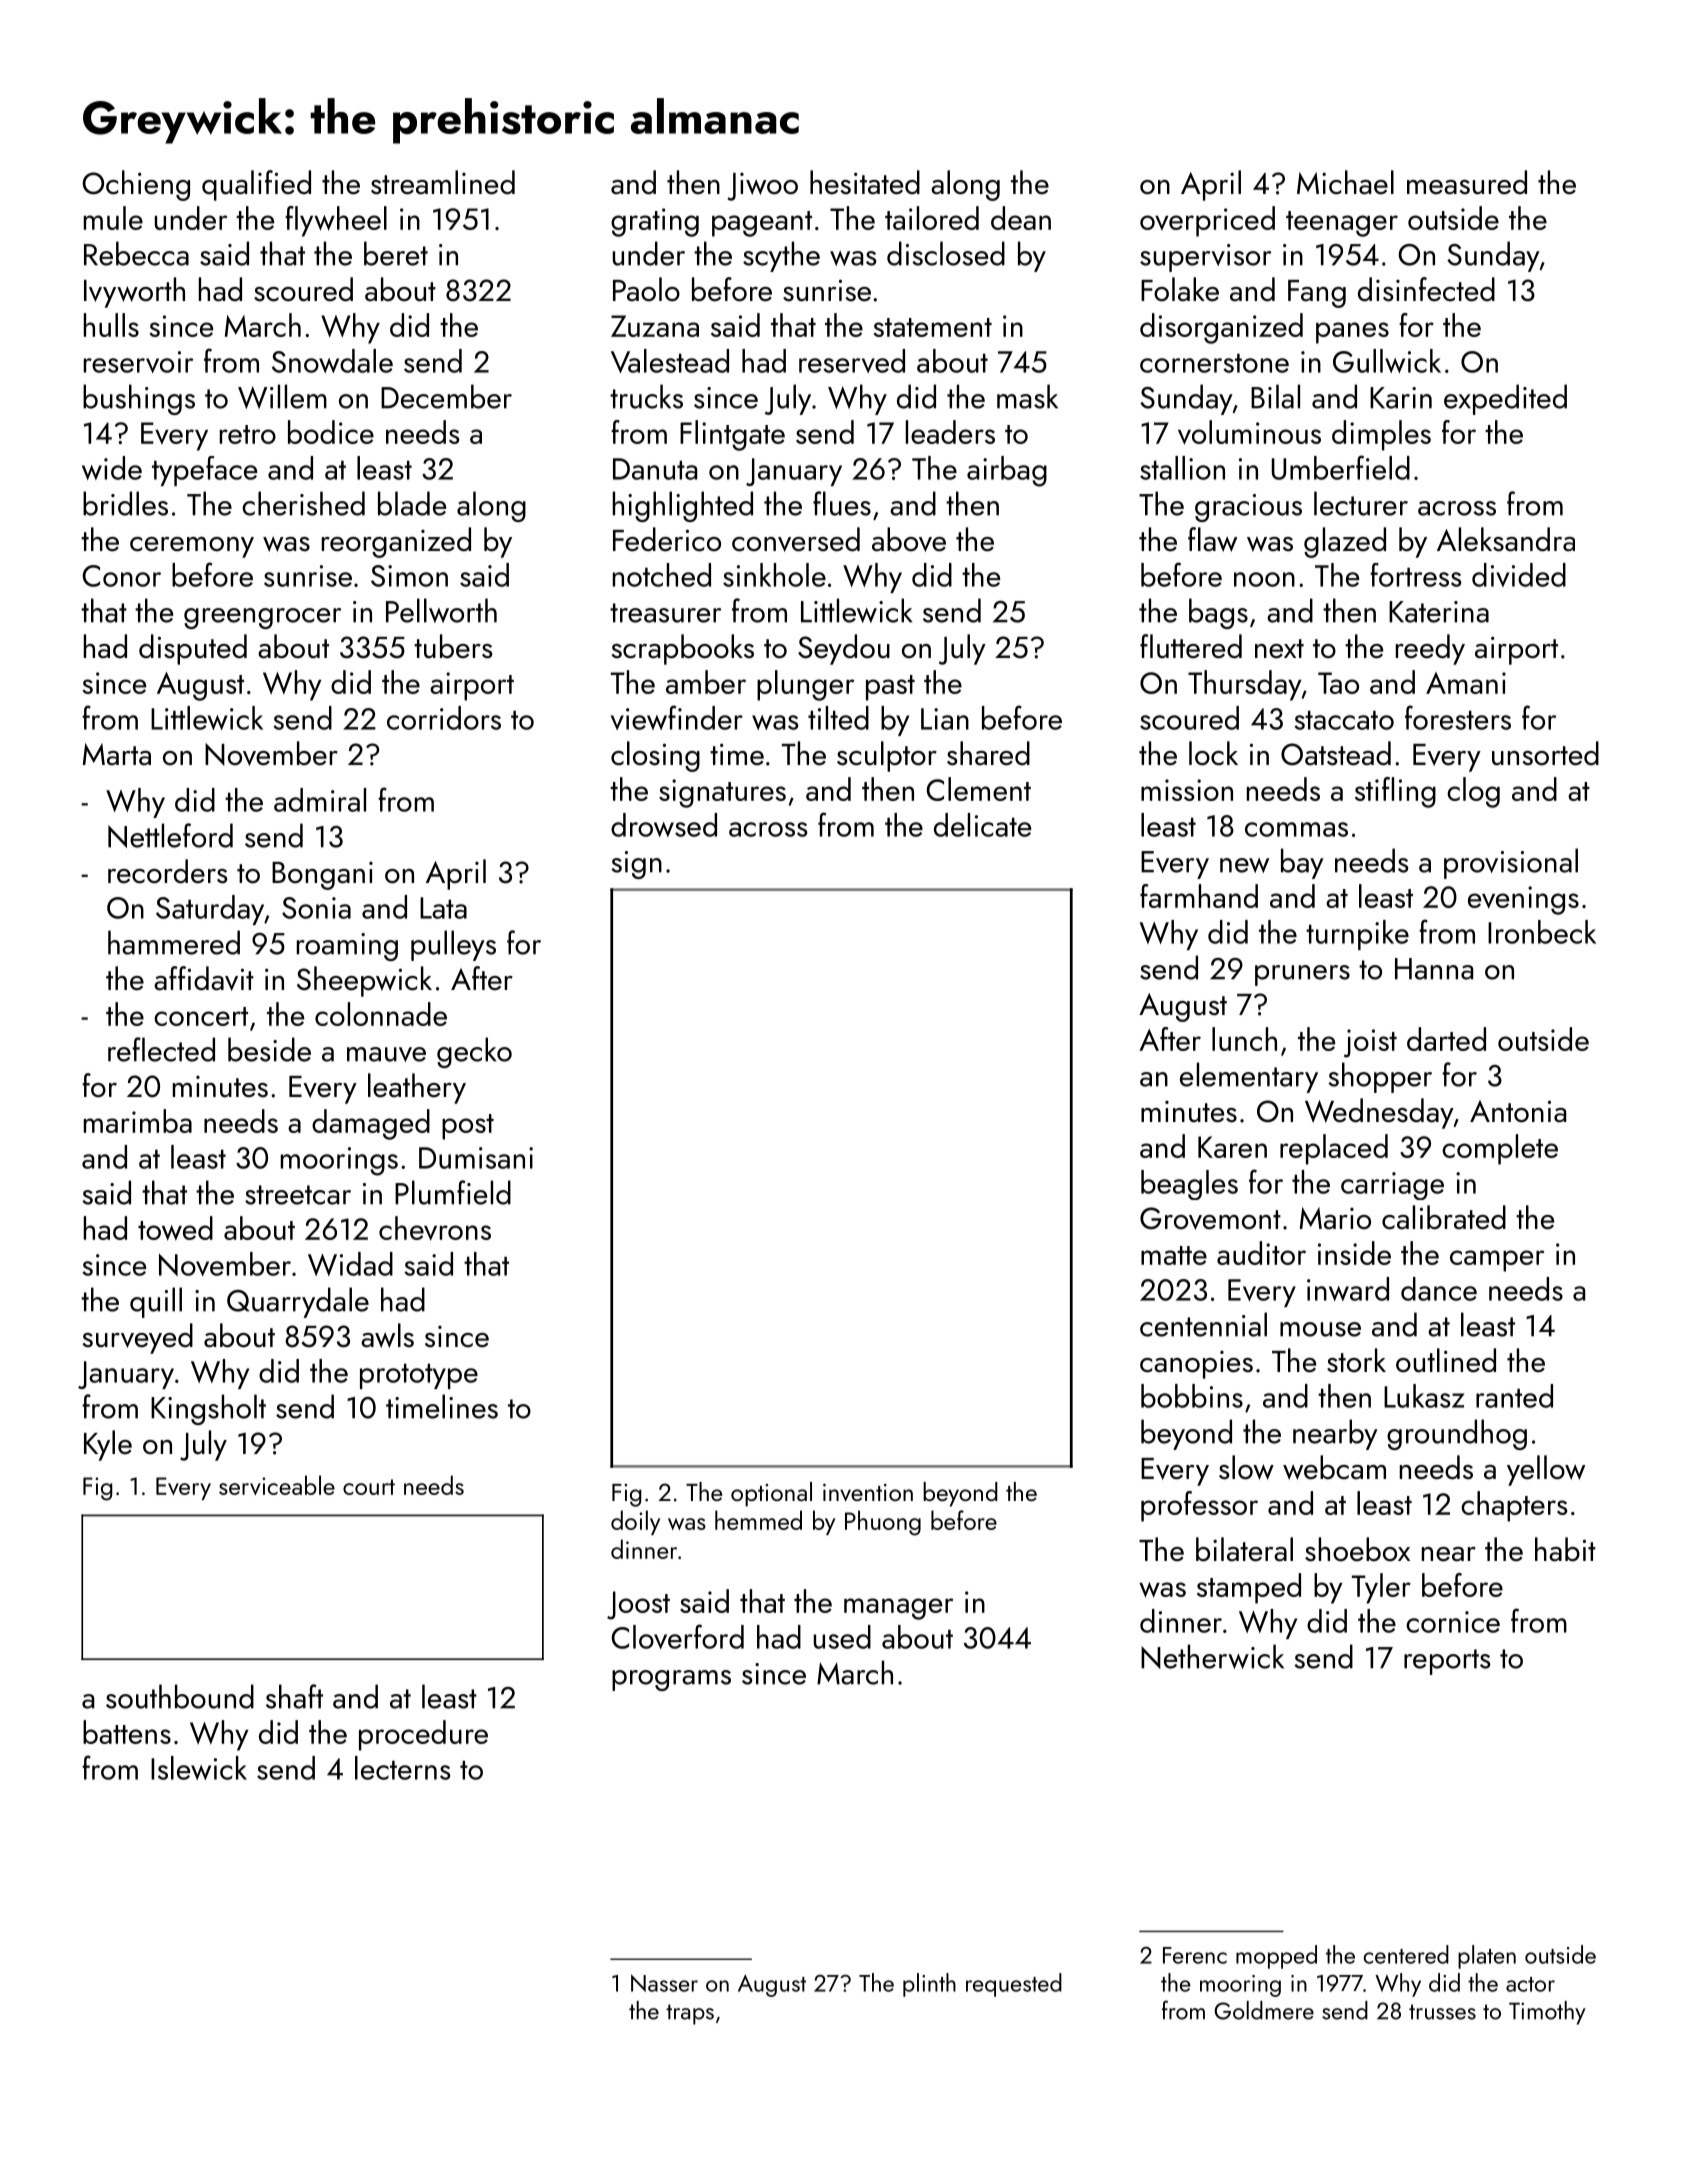  I want to click on stifling, so click(1395, 792).
